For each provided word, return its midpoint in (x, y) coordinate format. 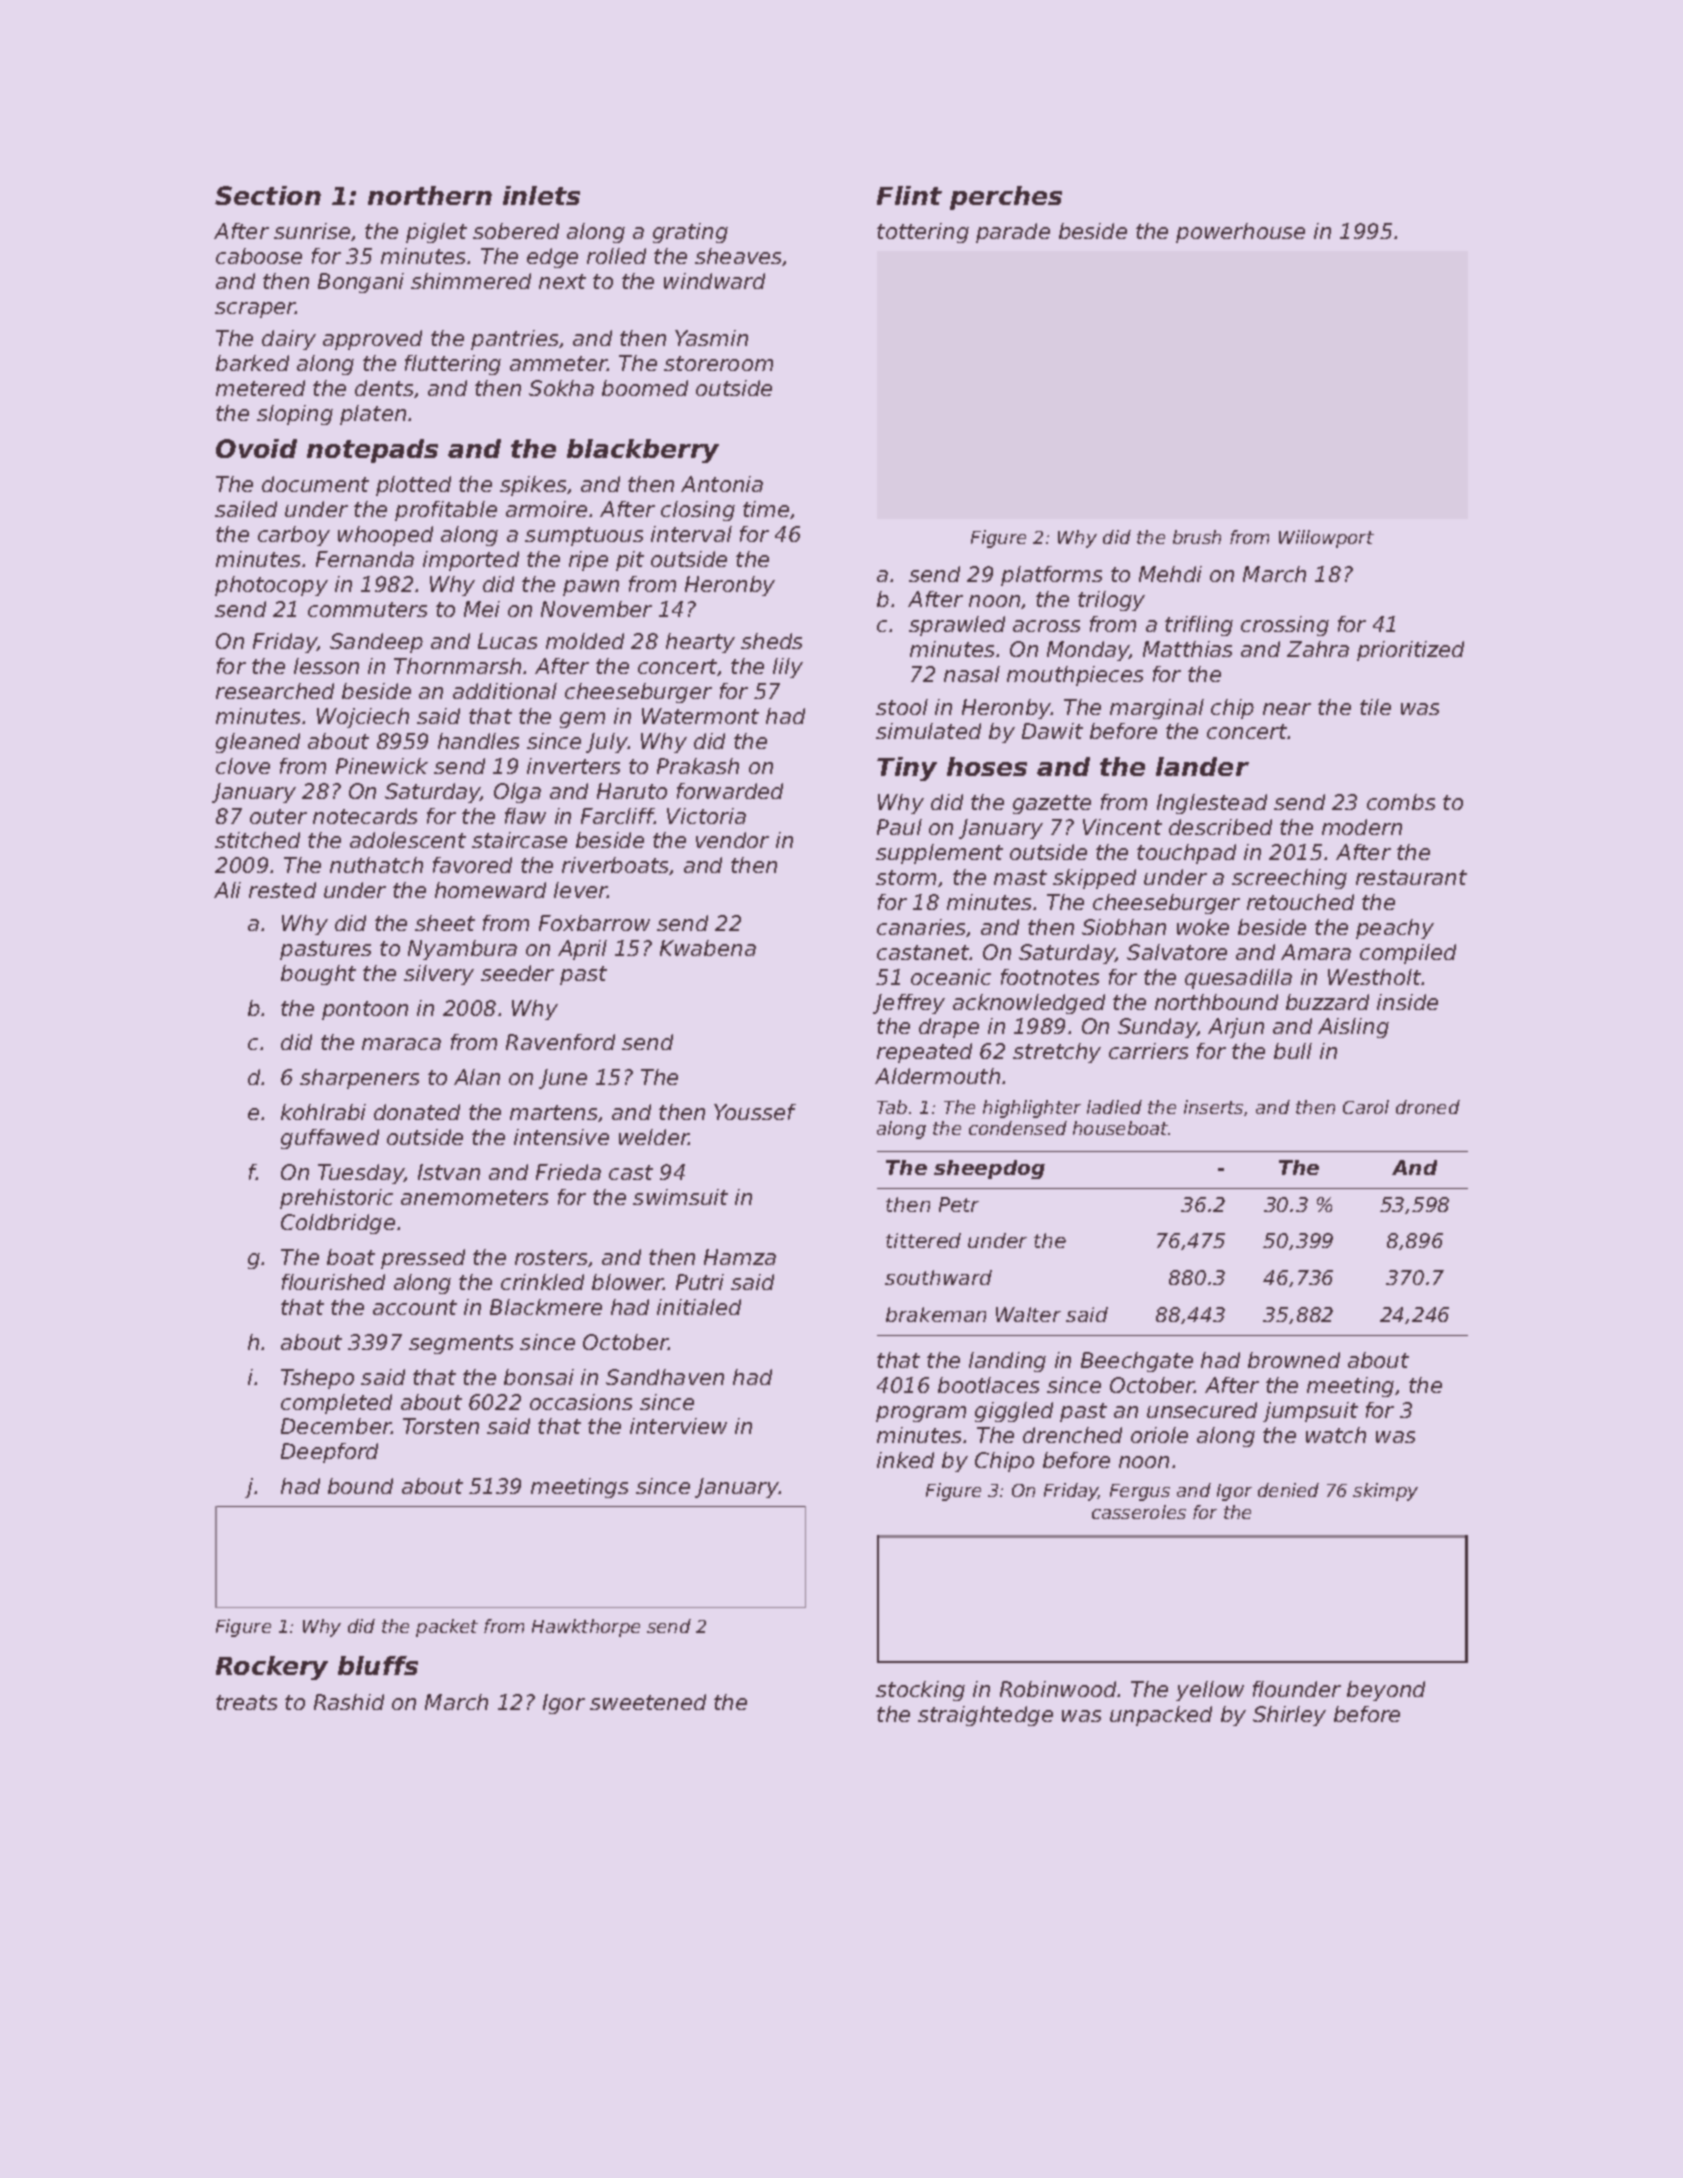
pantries (514, 340)
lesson (326, 666)
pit (630, 561)
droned (1428, 1107)
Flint (909, 195)
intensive (561, 1137)
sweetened (648, 1702)
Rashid (349, 1702)
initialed (699, 1307)
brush (1197, 537)
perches (1006, 198)
